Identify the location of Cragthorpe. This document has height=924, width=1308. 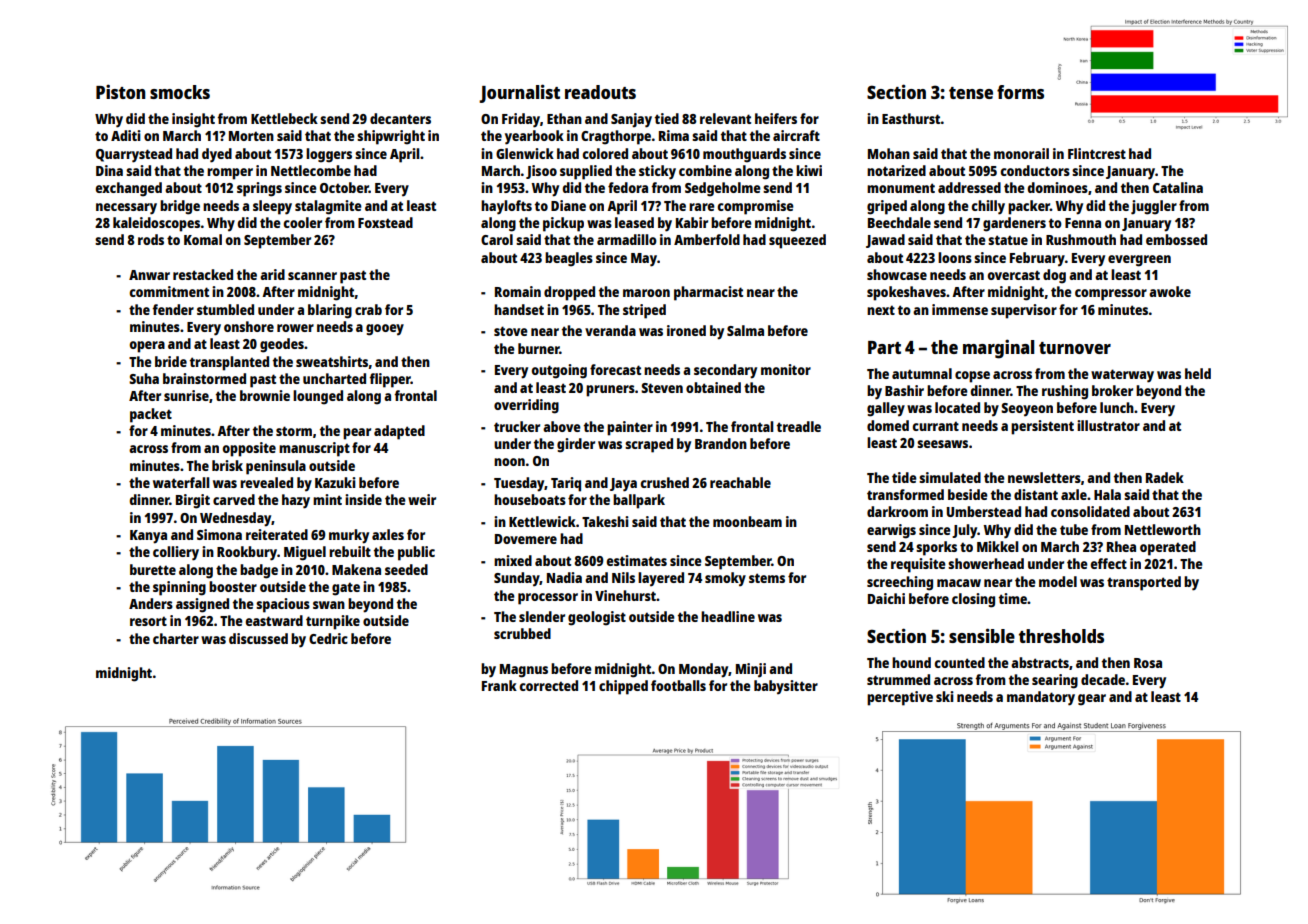
(616, 137).
